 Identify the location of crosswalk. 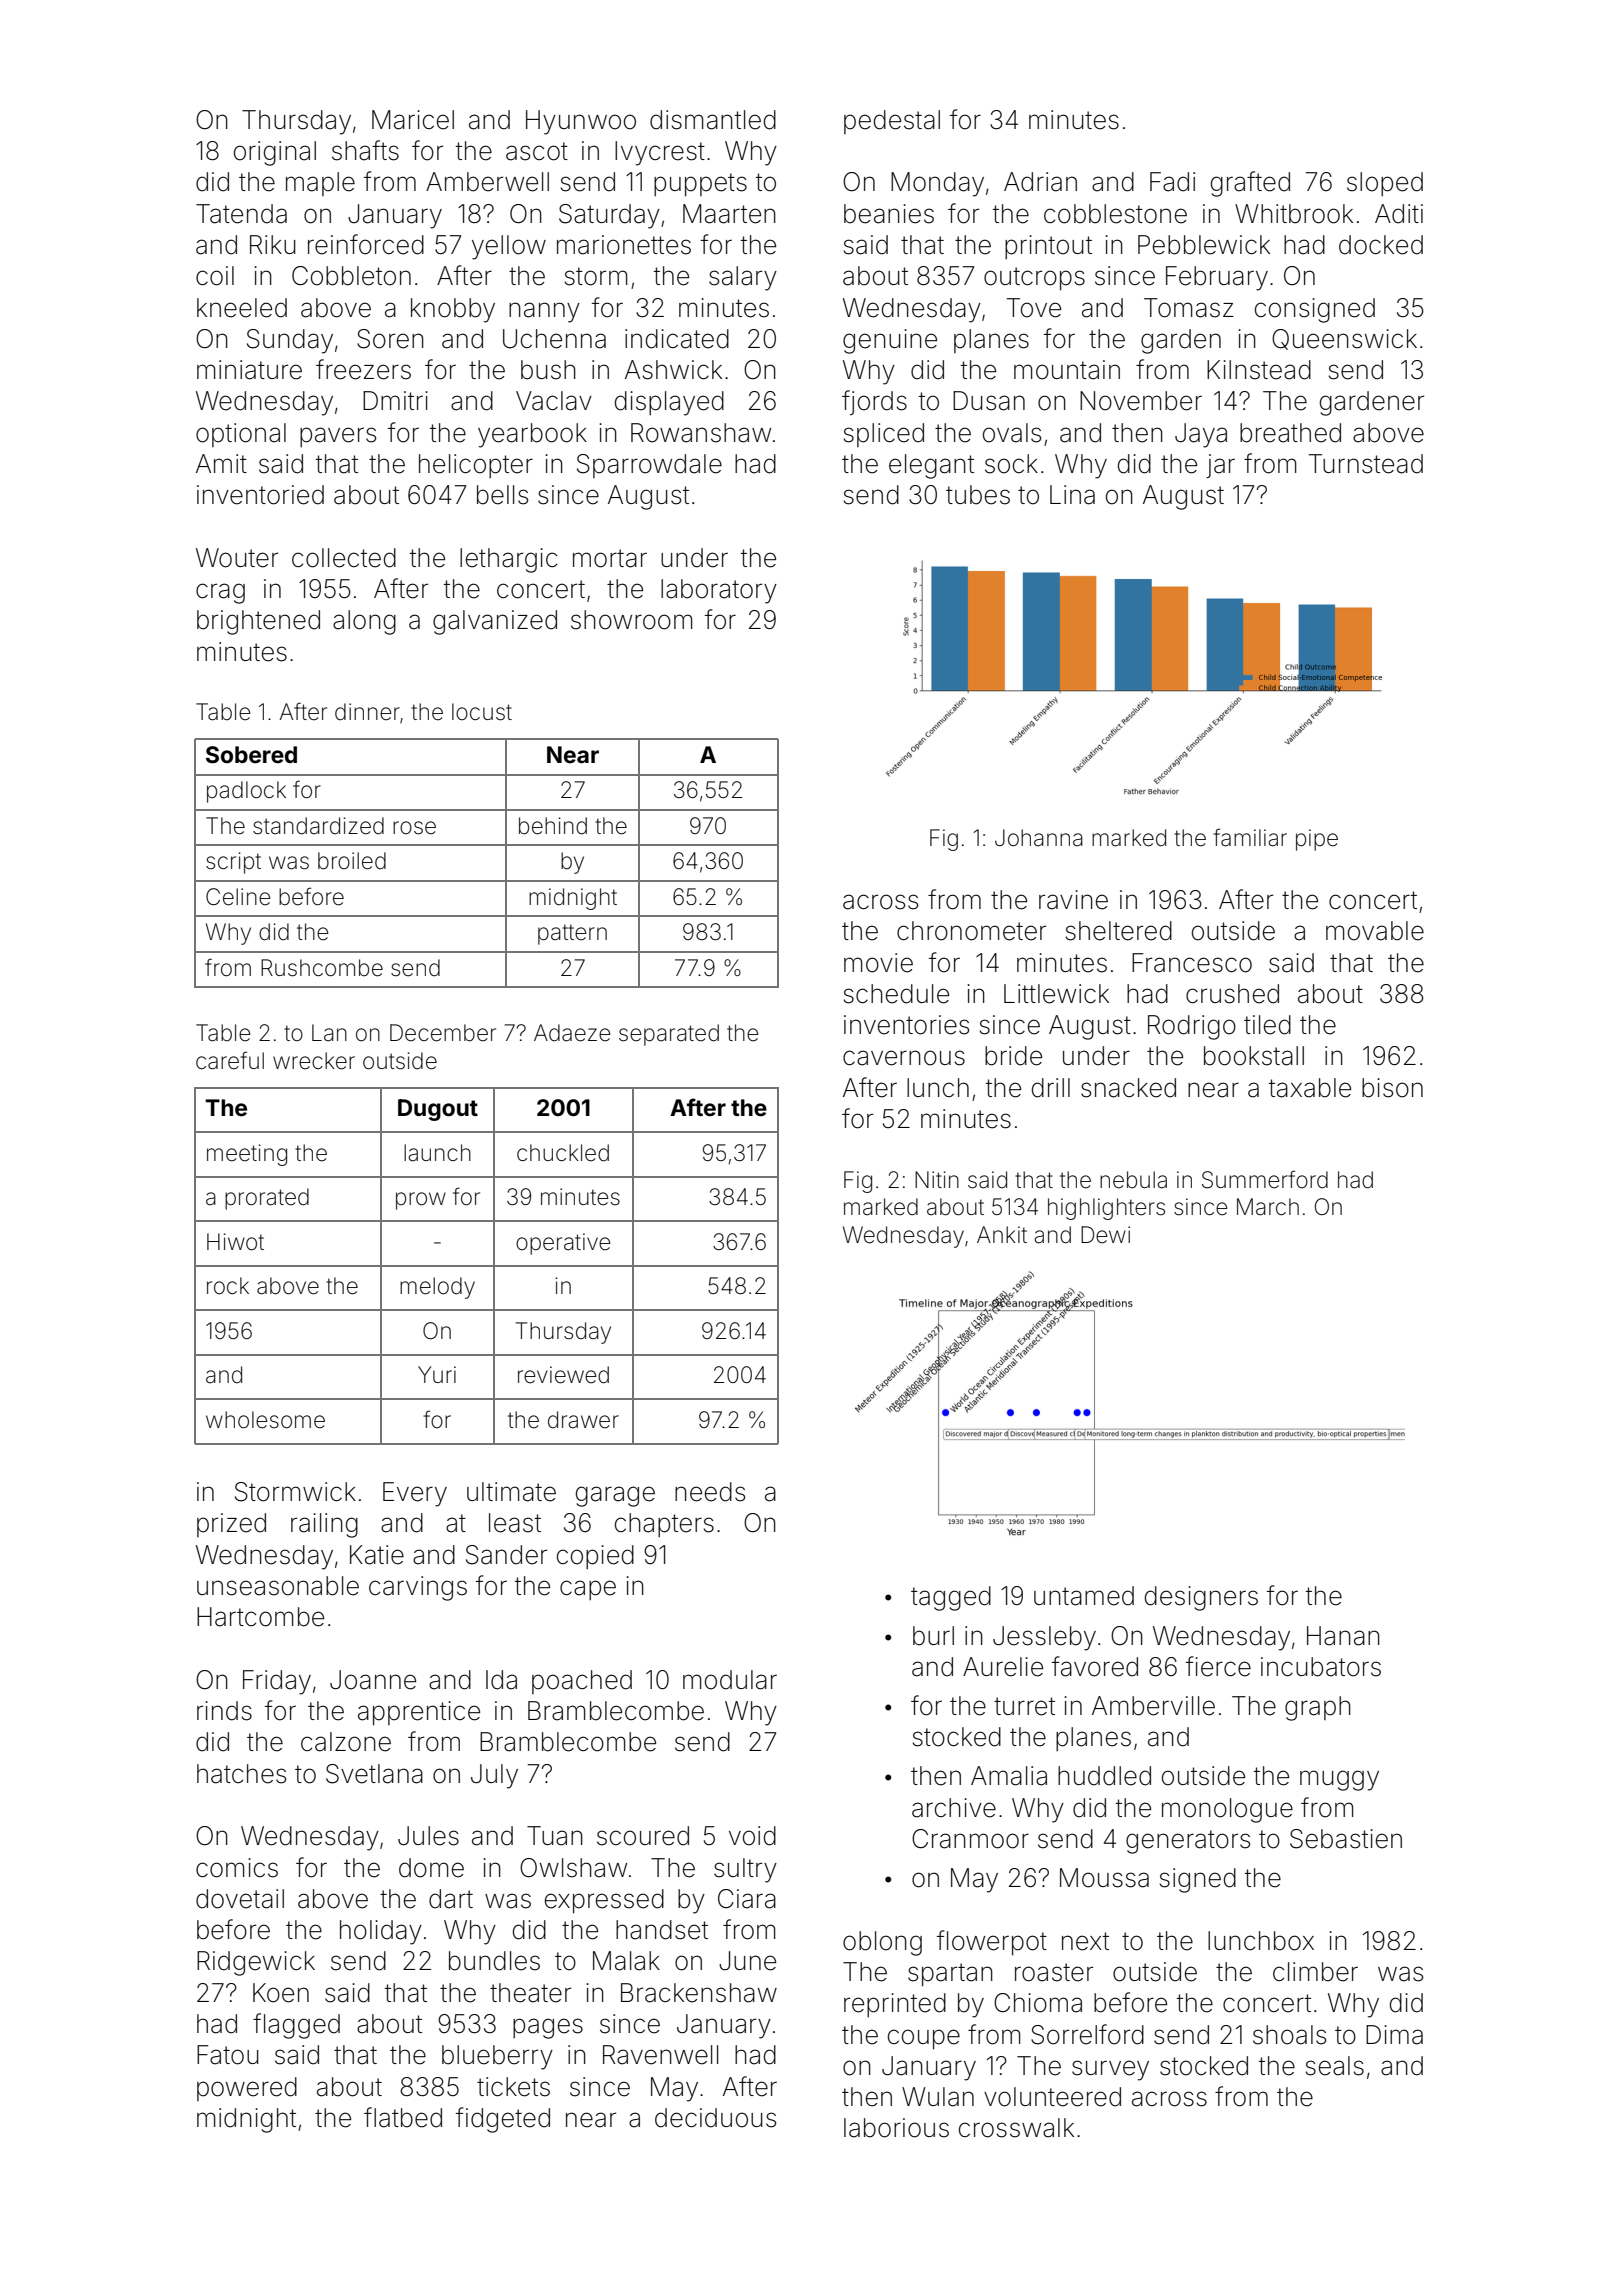
(1016, 2128).
